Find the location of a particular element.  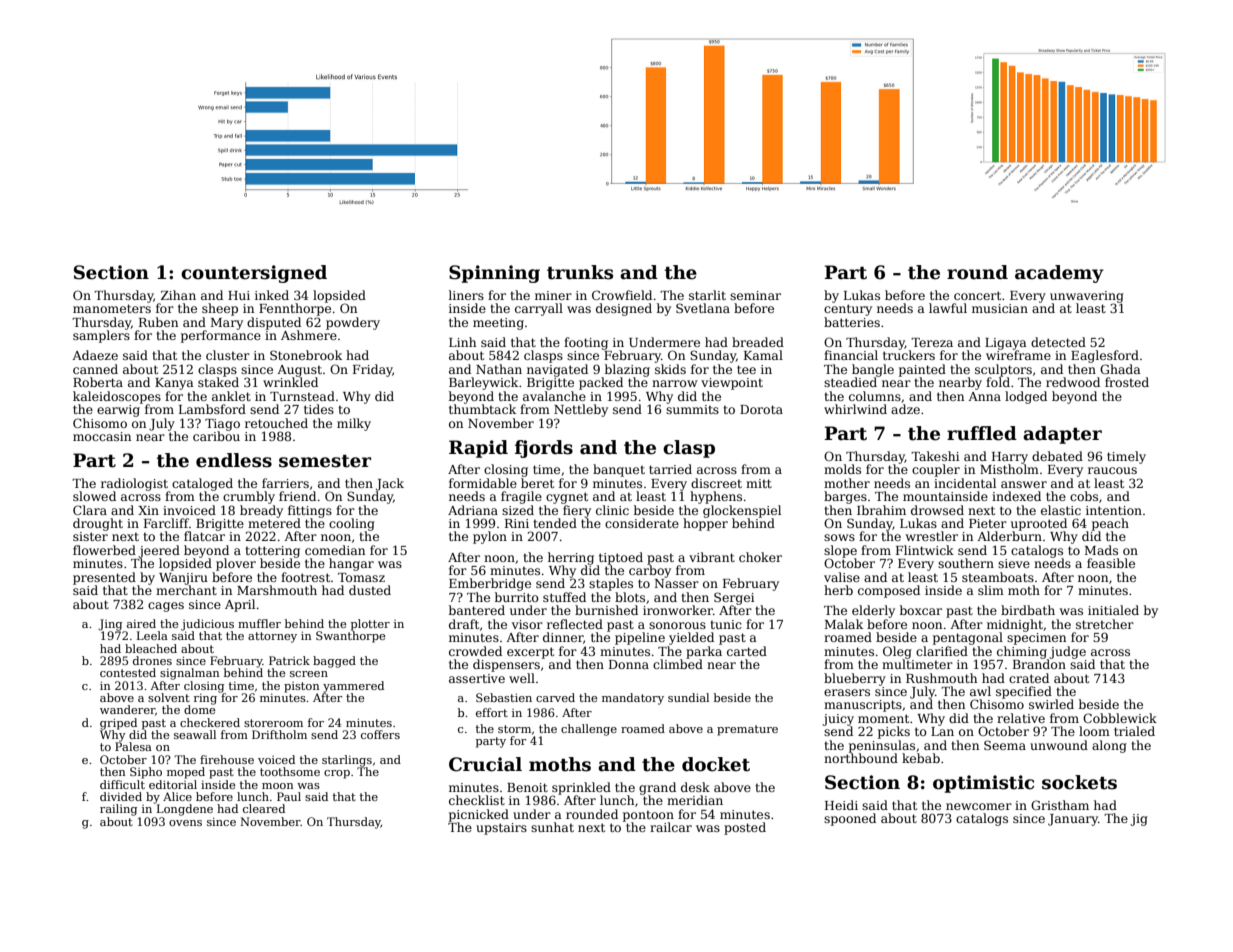

considerate is located at coordinates (642, 523).
